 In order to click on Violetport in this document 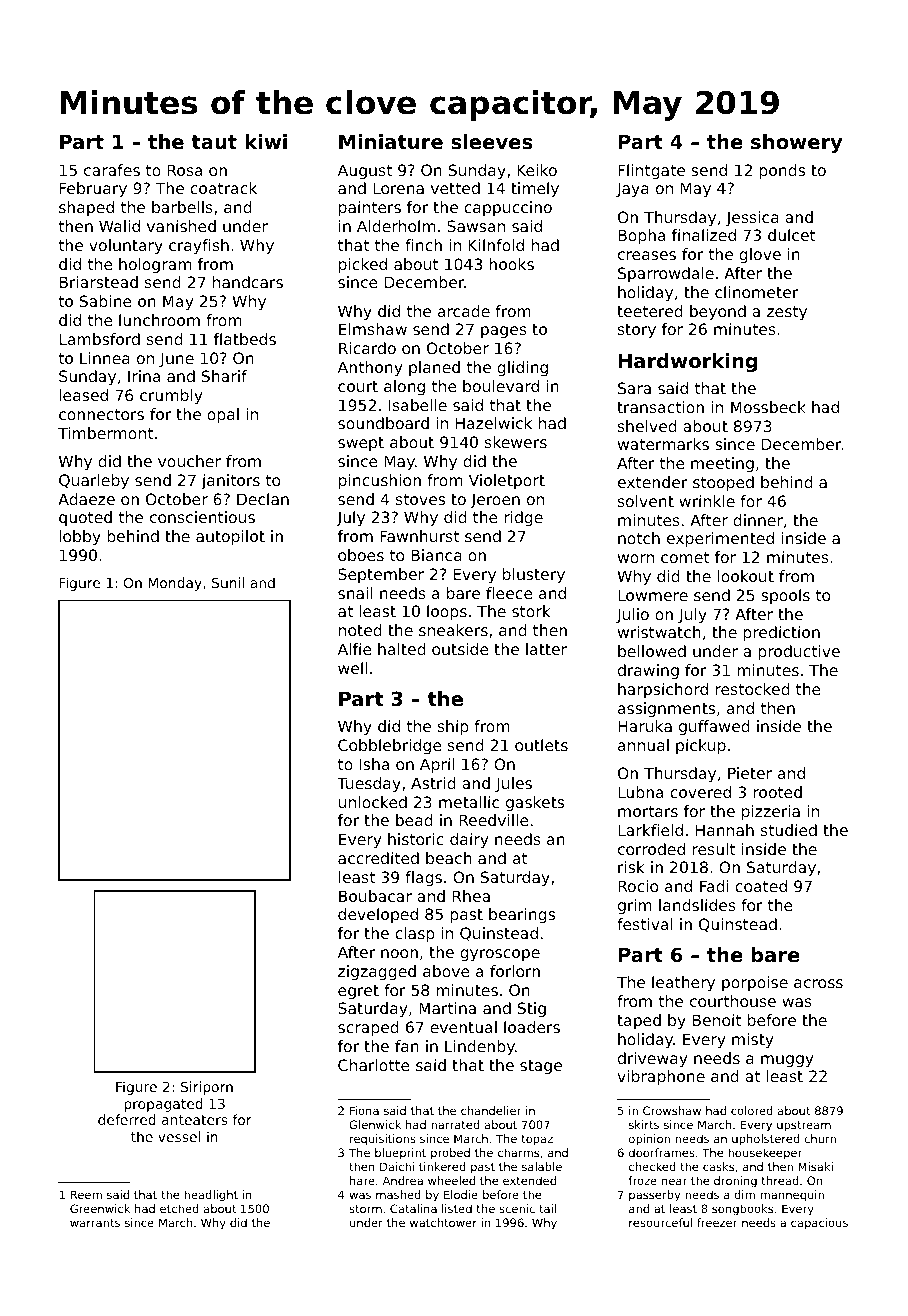, I will do `click(507, 481)`.
